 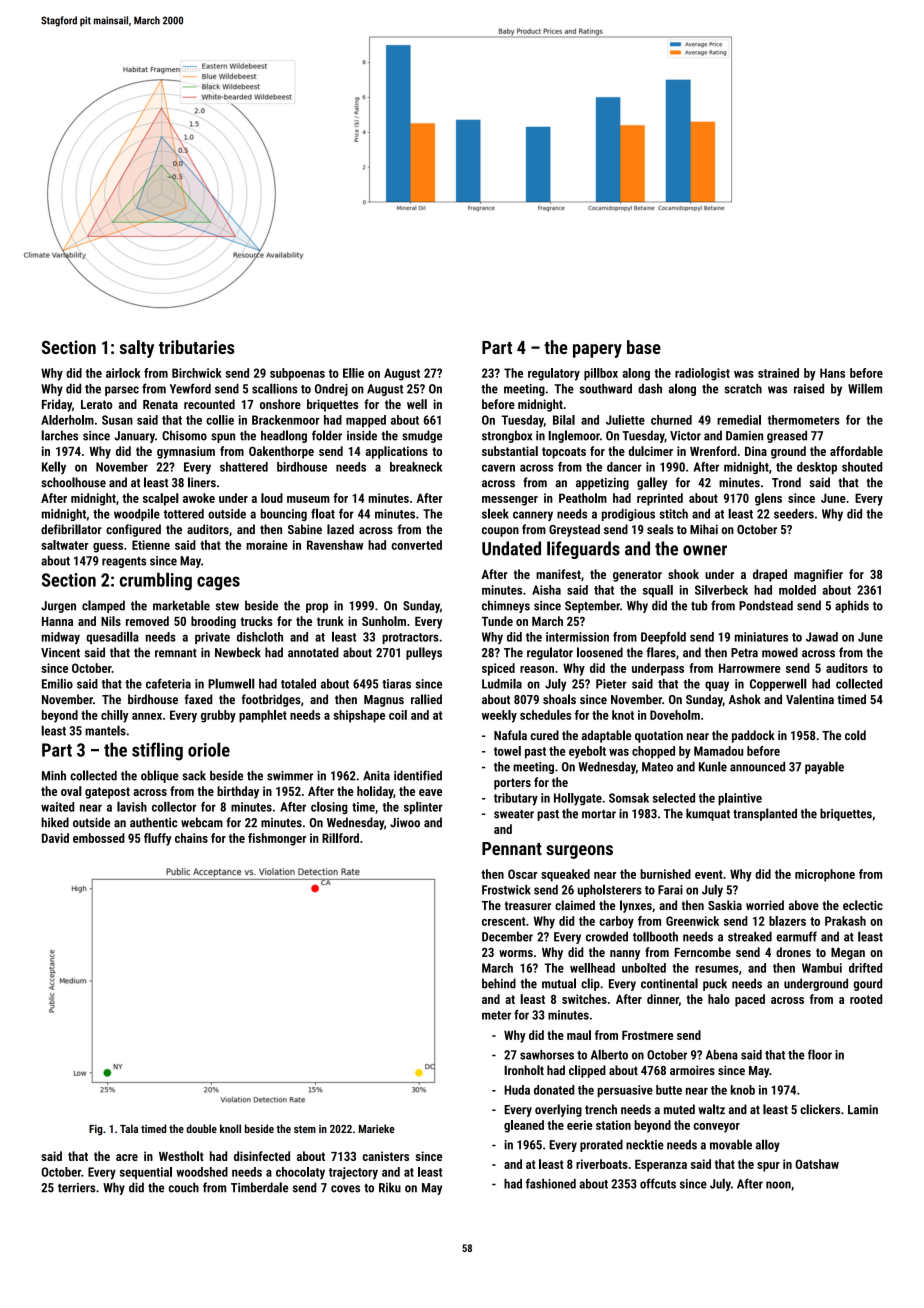 I want to click on chopped, so click(x=653, y=752).
